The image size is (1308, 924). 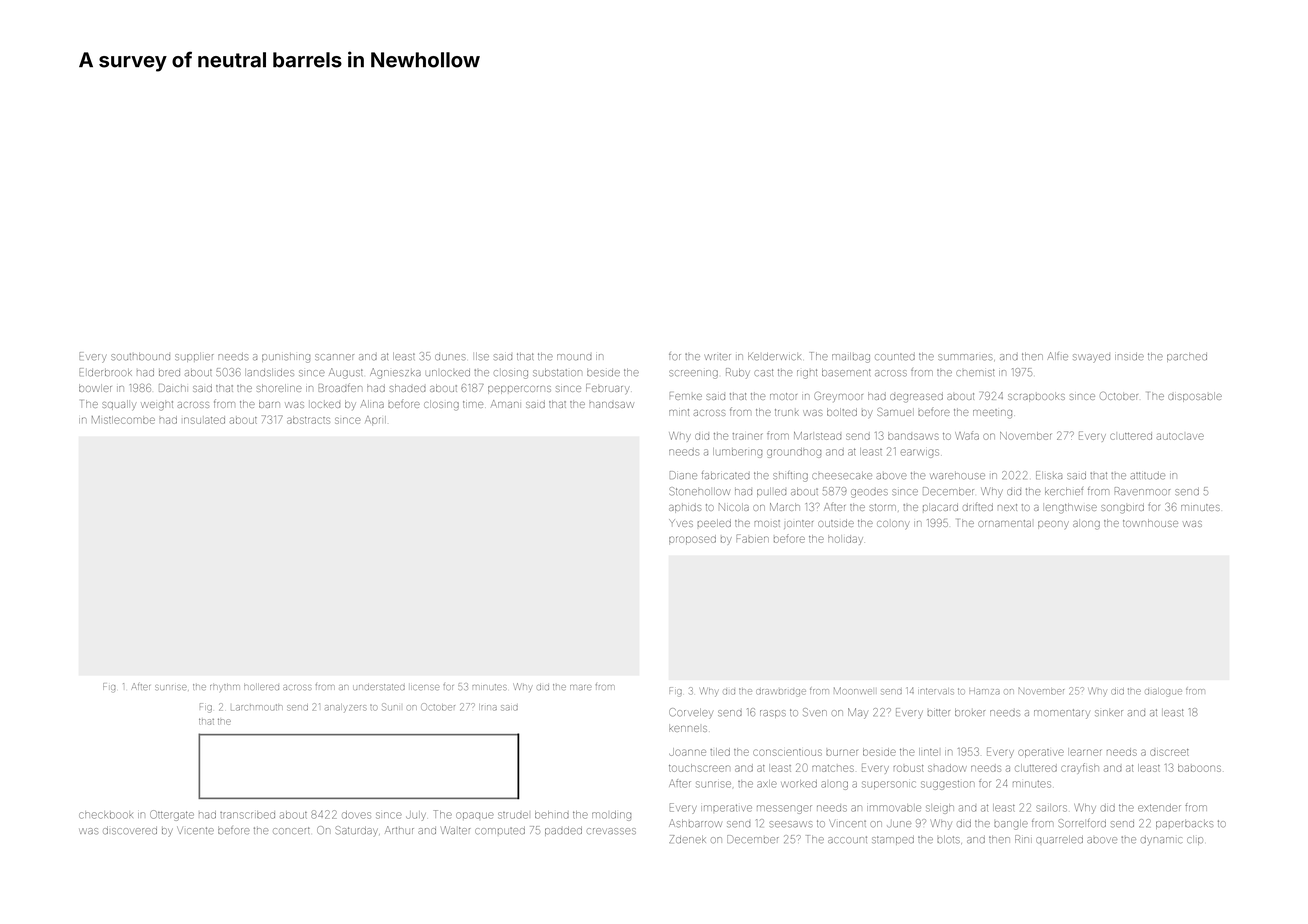 I want to click on summaries, so click(x=965, y=357).
